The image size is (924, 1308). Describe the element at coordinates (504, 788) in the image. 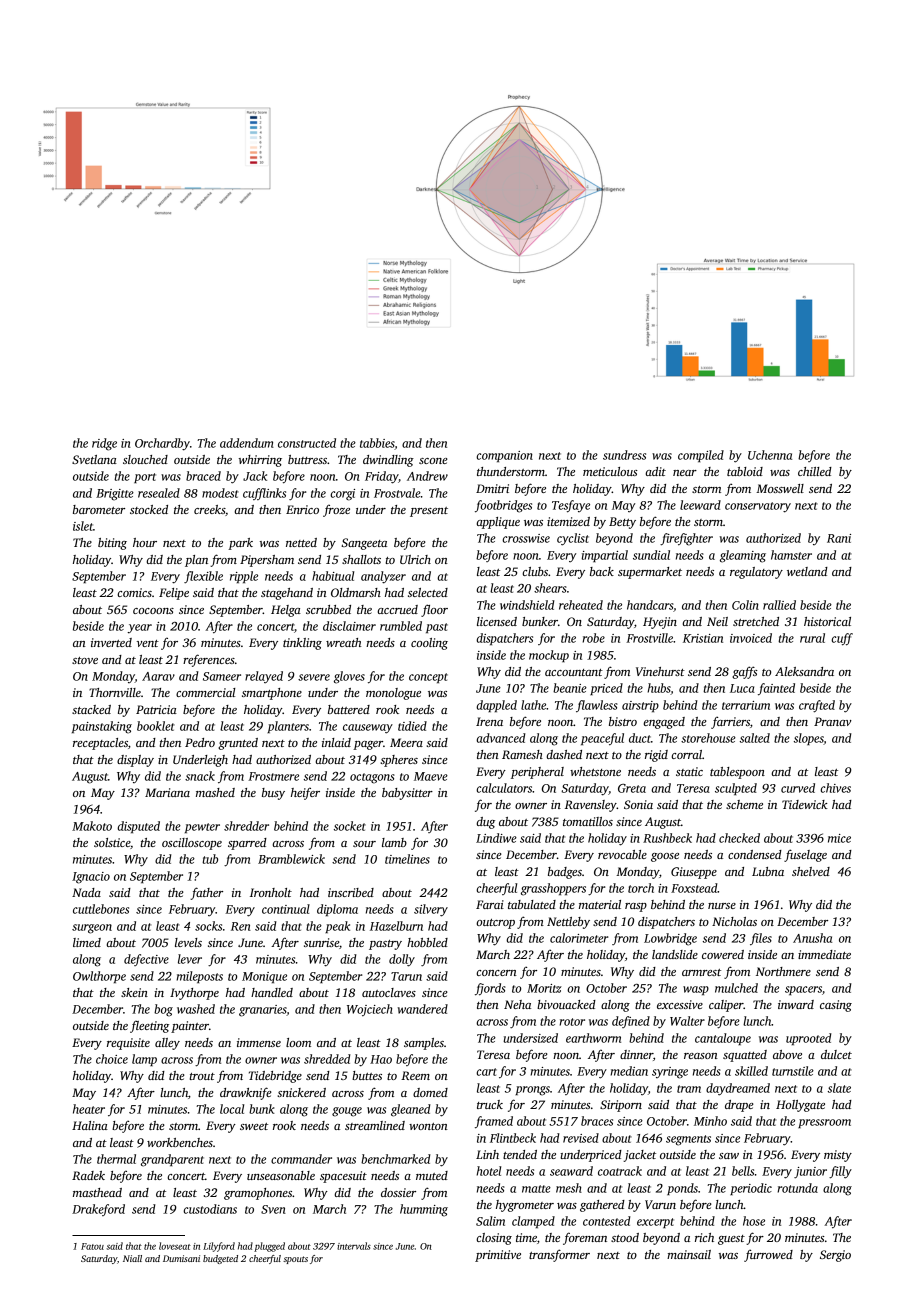

I see `calculators` at that location.
